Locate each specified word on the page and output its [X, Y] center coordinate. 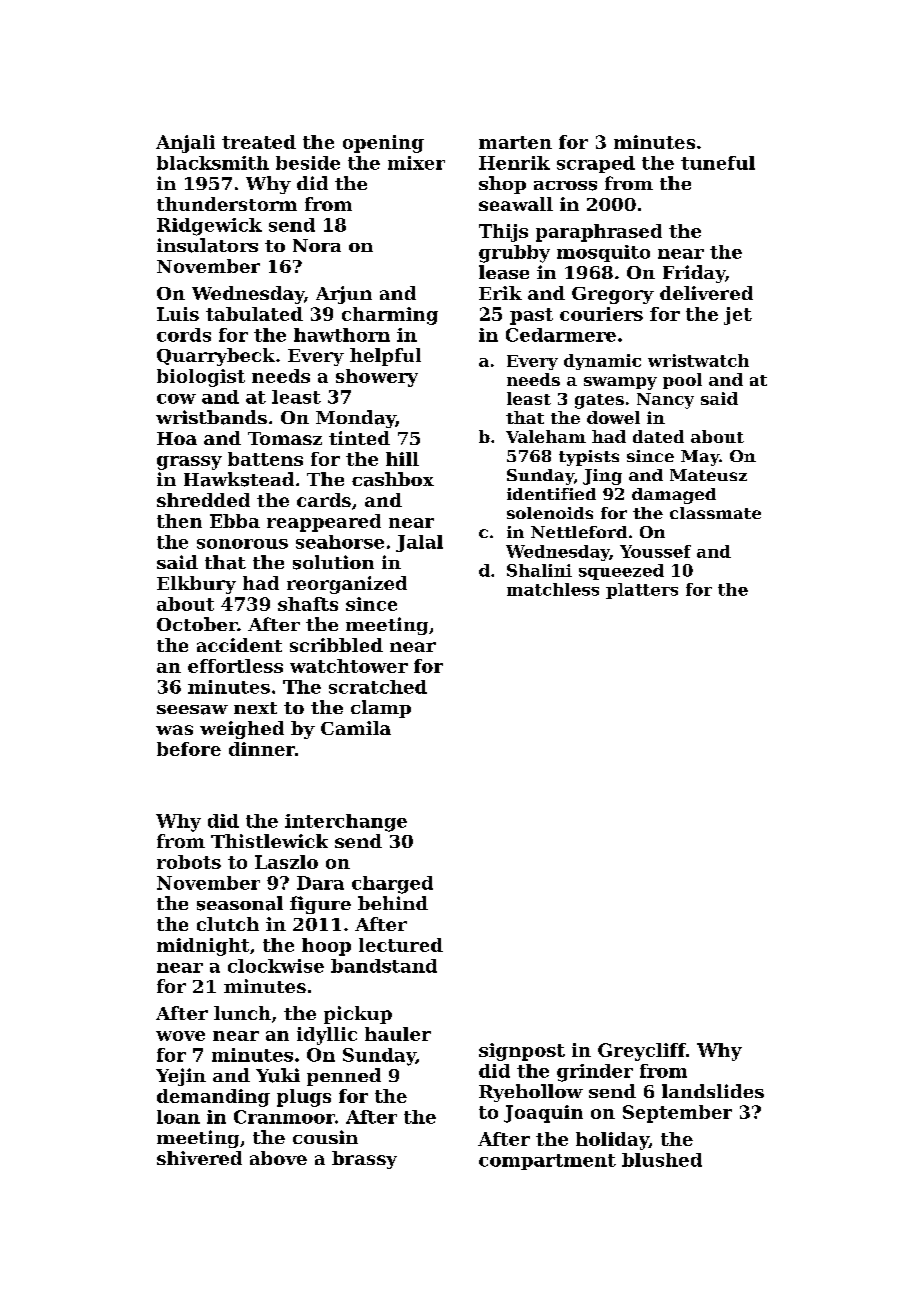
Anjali [185, 144]
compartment [547, 1162]
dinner [262, 749]
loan [178, 1117]
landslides [713, 1091]
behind [393, 903]
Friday [694, 274]
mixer [416, 163]
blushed [662, 1160]
